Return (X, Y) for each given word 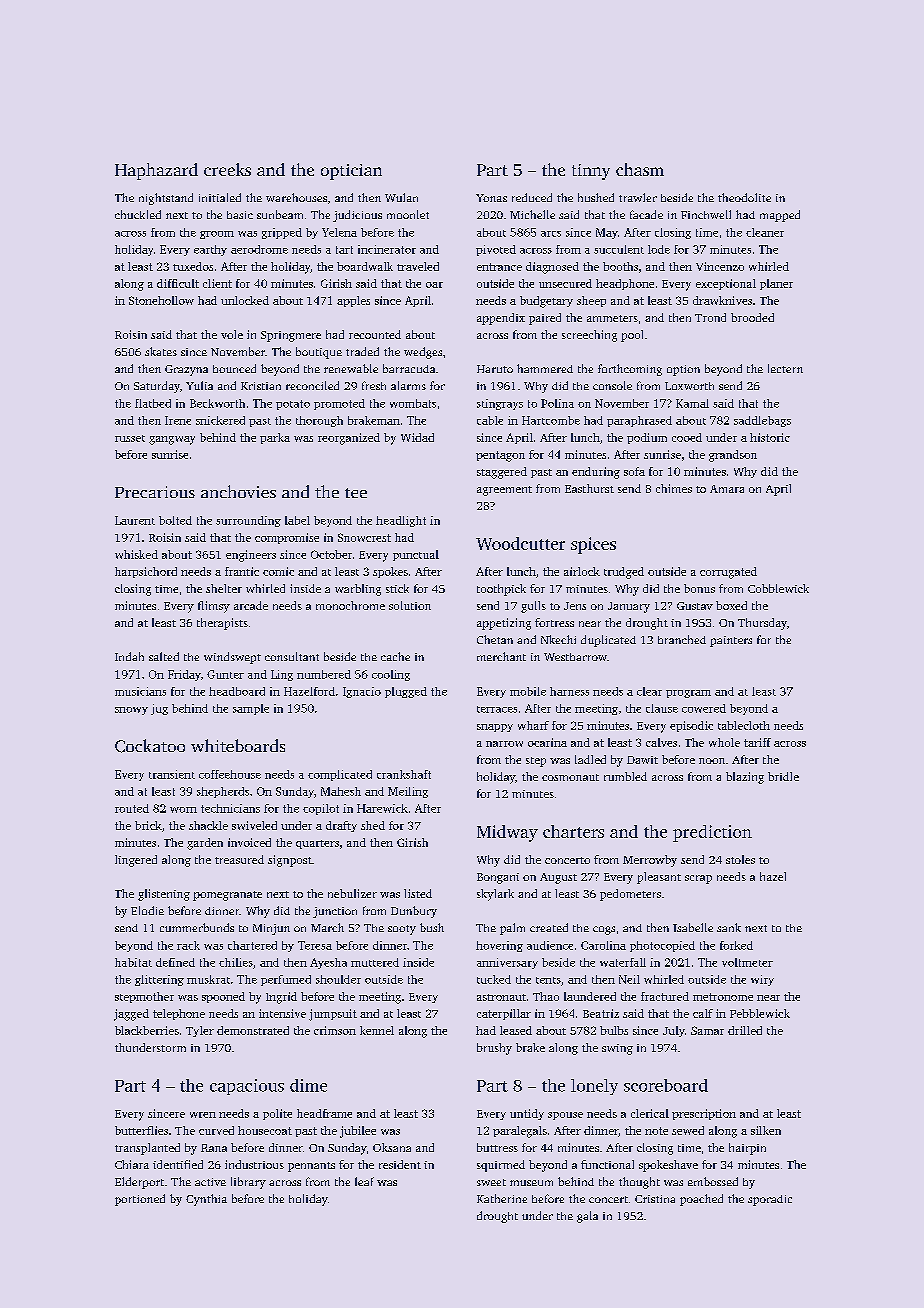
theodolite (744, 197)
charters (573, 831)
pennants (311, 1167)
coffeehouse (230, 774)
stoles (740, 859)
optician (351, 172)
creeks (227, 169)
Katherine (502, 1198)
